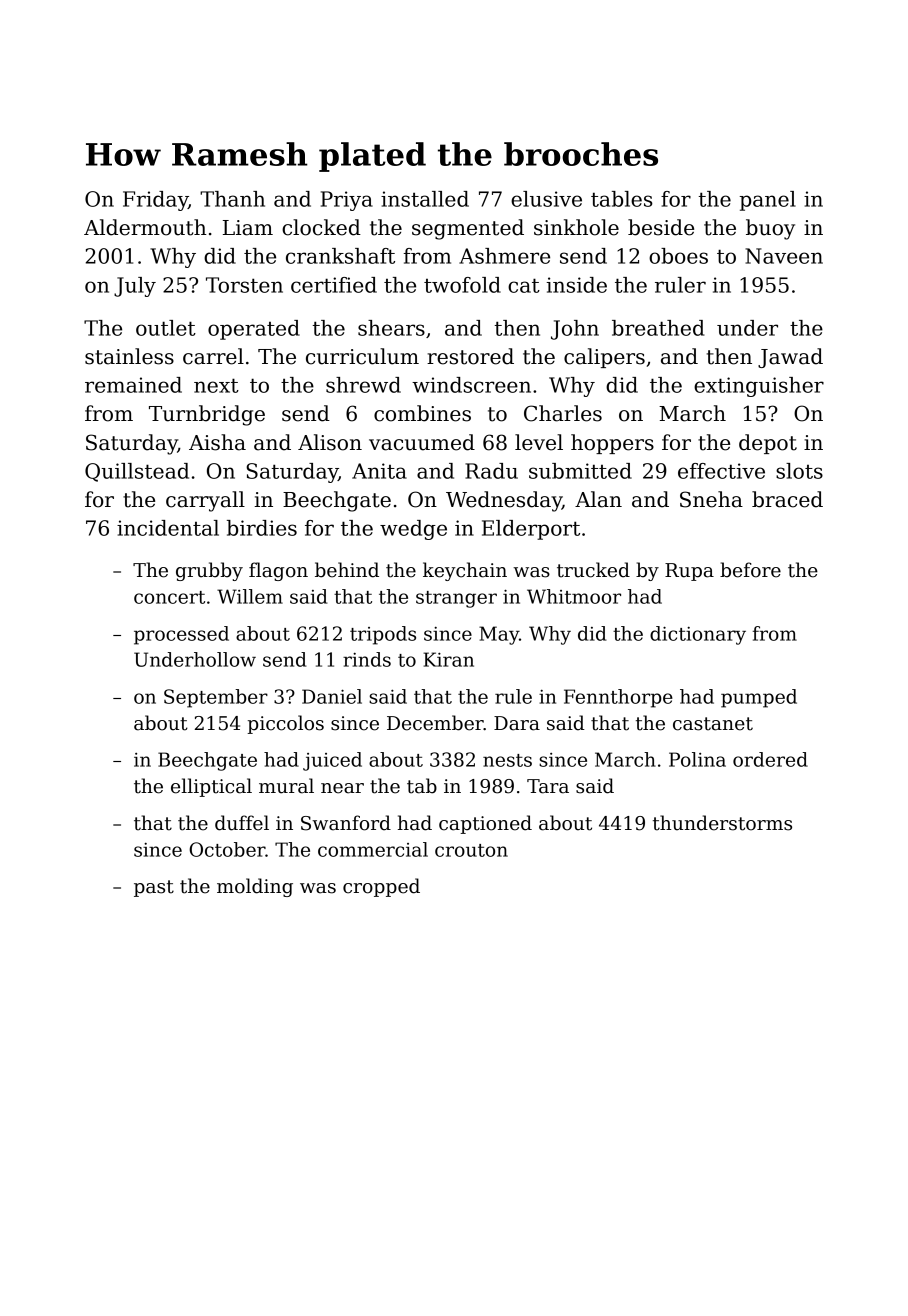 The width and height of the document is (908, 1316). I want to click on buoy, so click(770, 229).
